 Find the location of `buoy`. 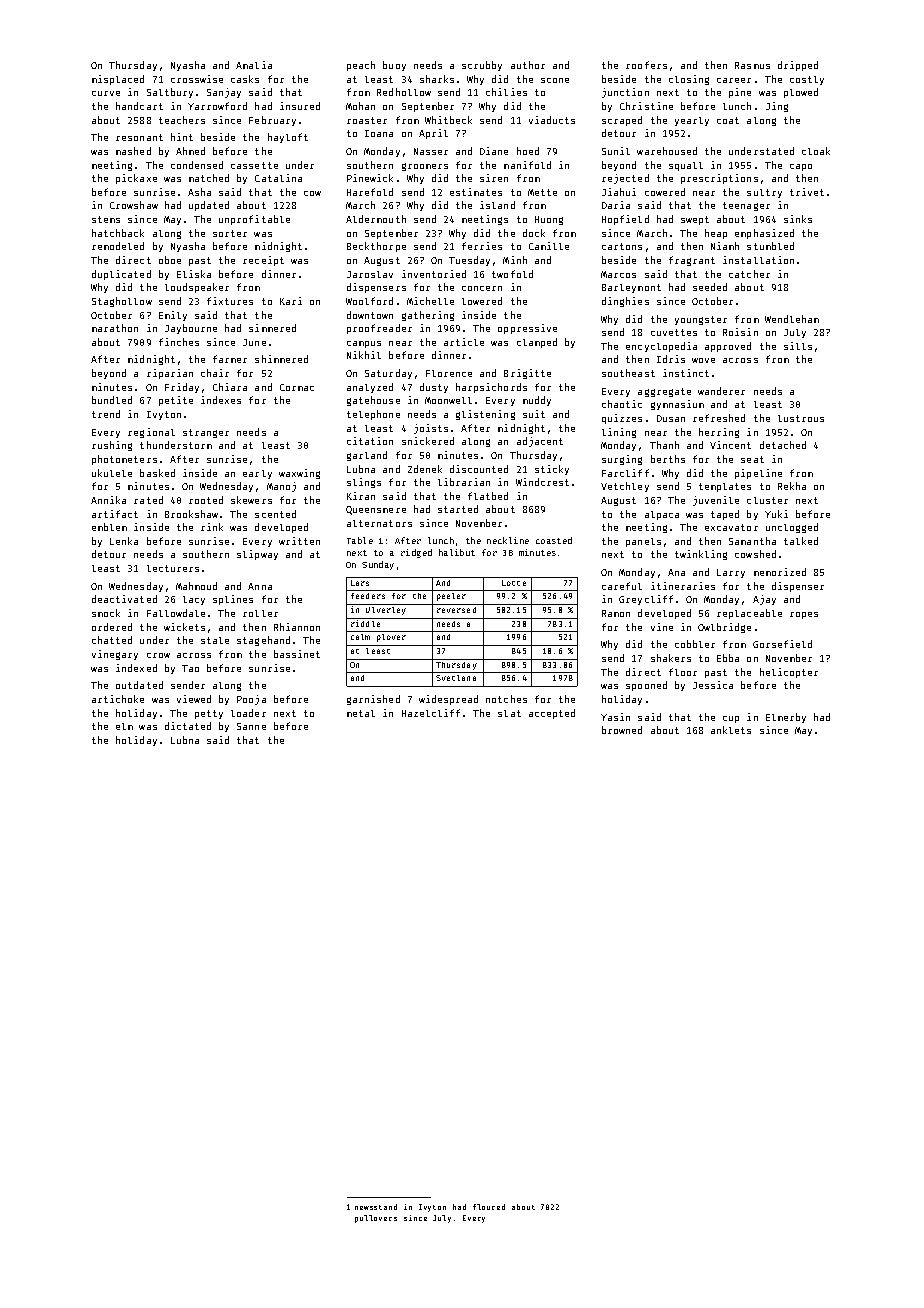

buoy is located at coordinates (394, 66).
